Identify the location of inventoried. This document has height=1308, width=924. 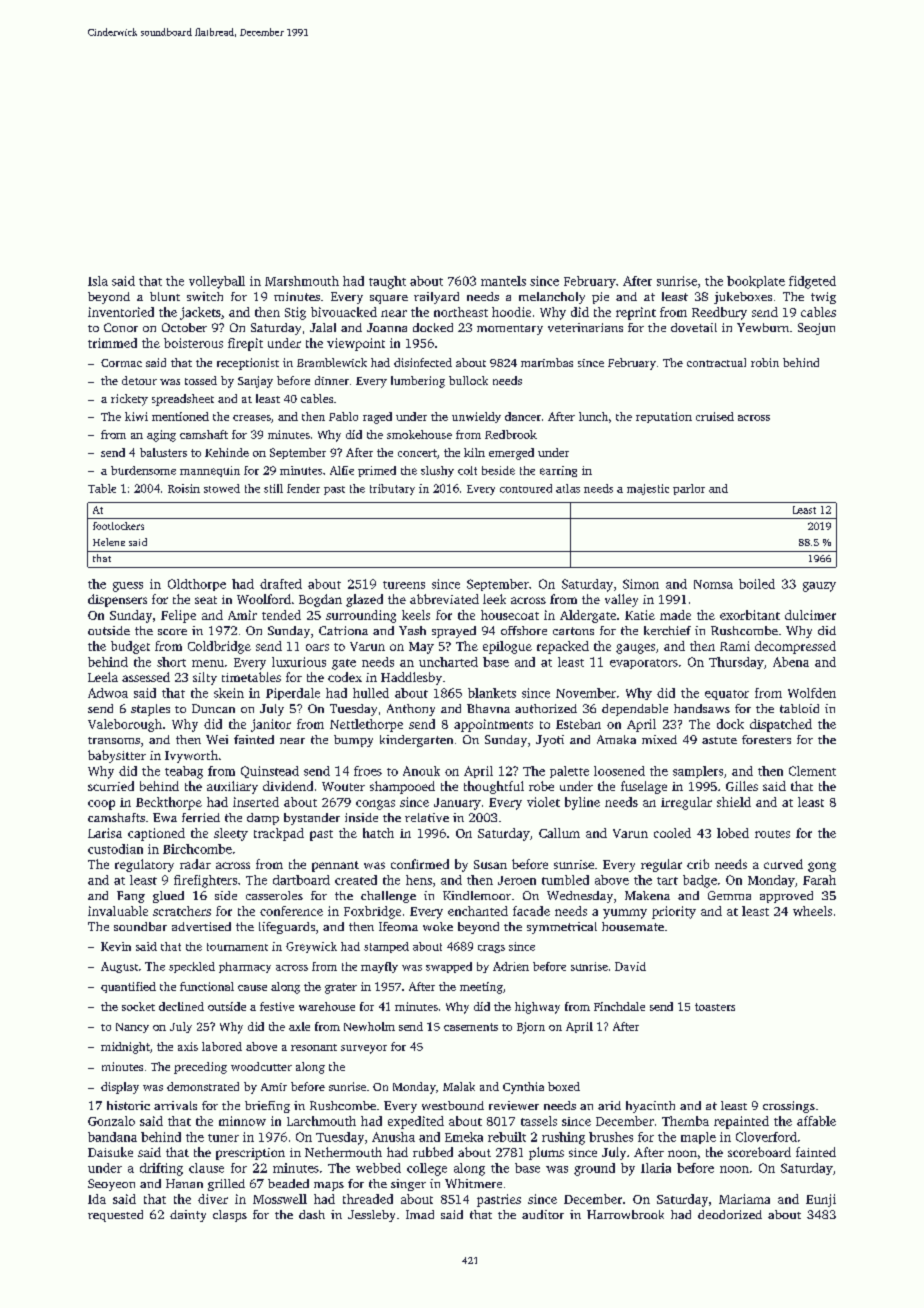
(121, 312).
